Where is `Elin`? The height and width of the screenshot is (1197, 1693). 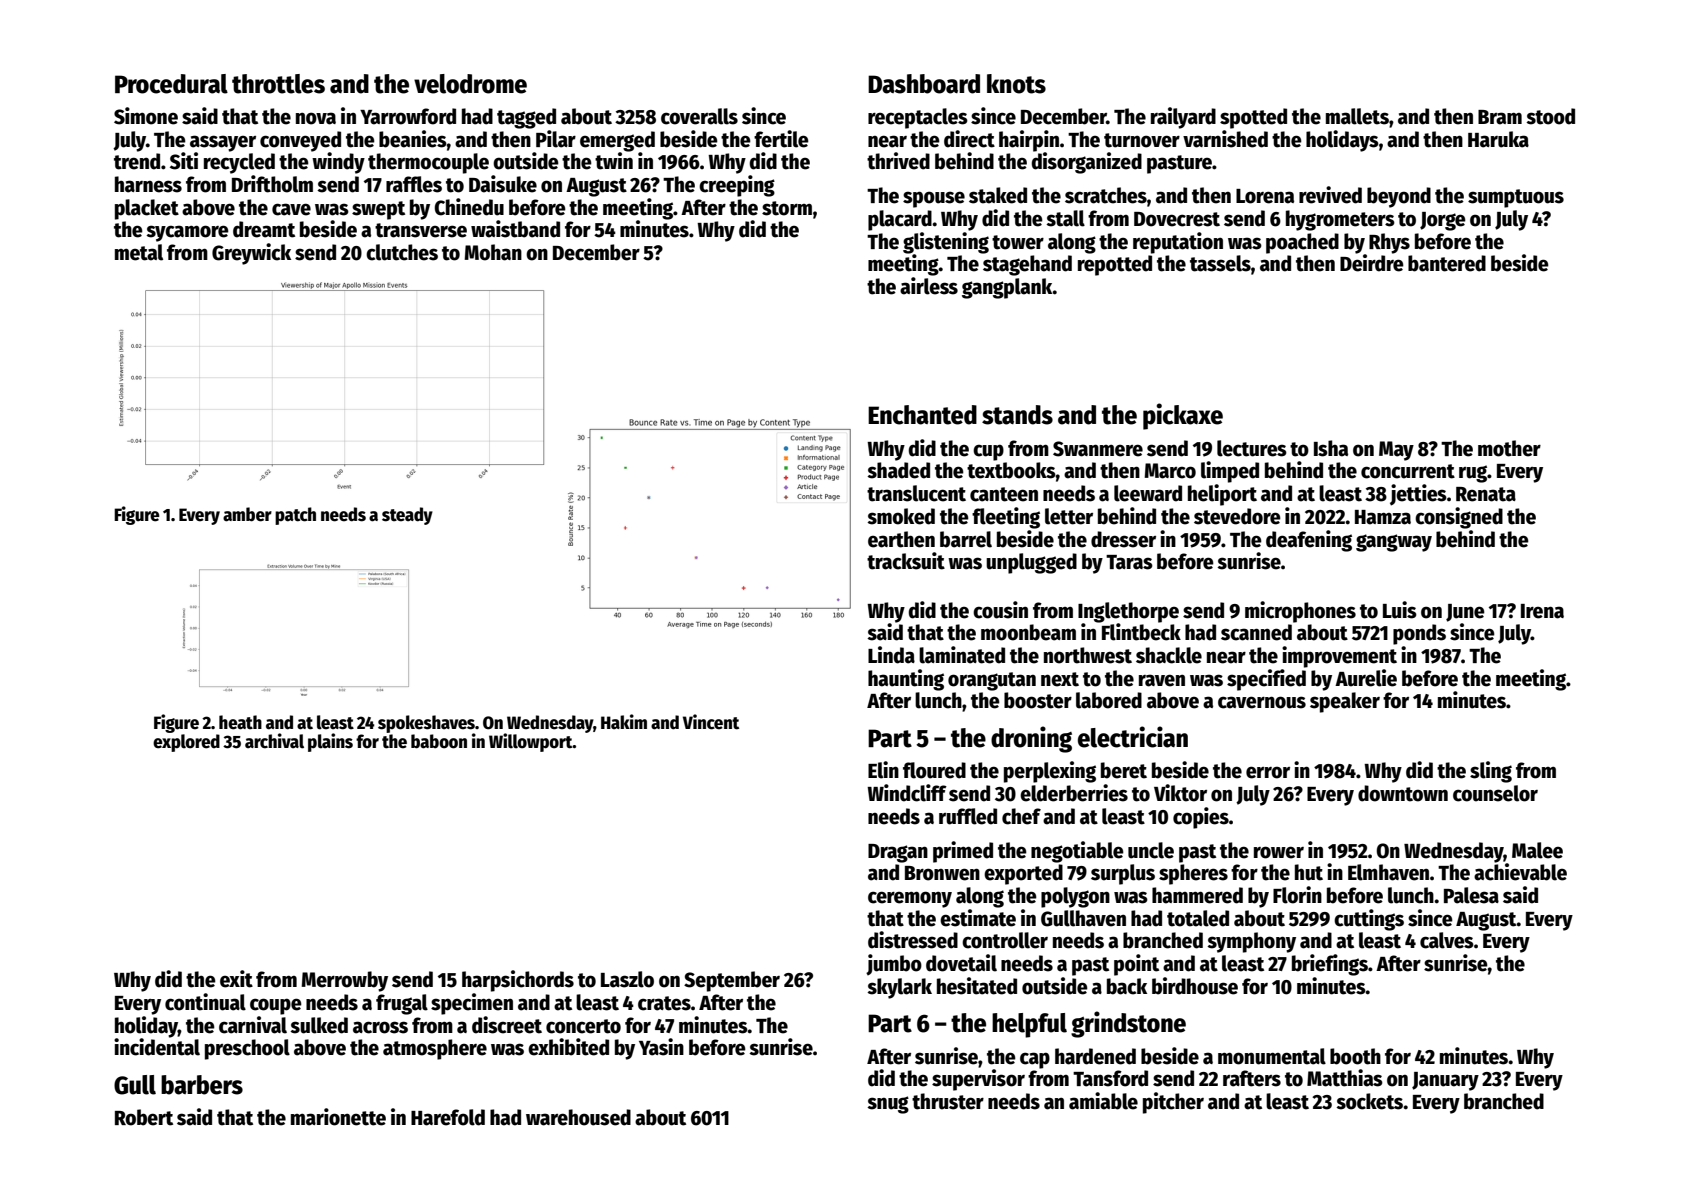 Elin is located at coordinates (883, 770).
